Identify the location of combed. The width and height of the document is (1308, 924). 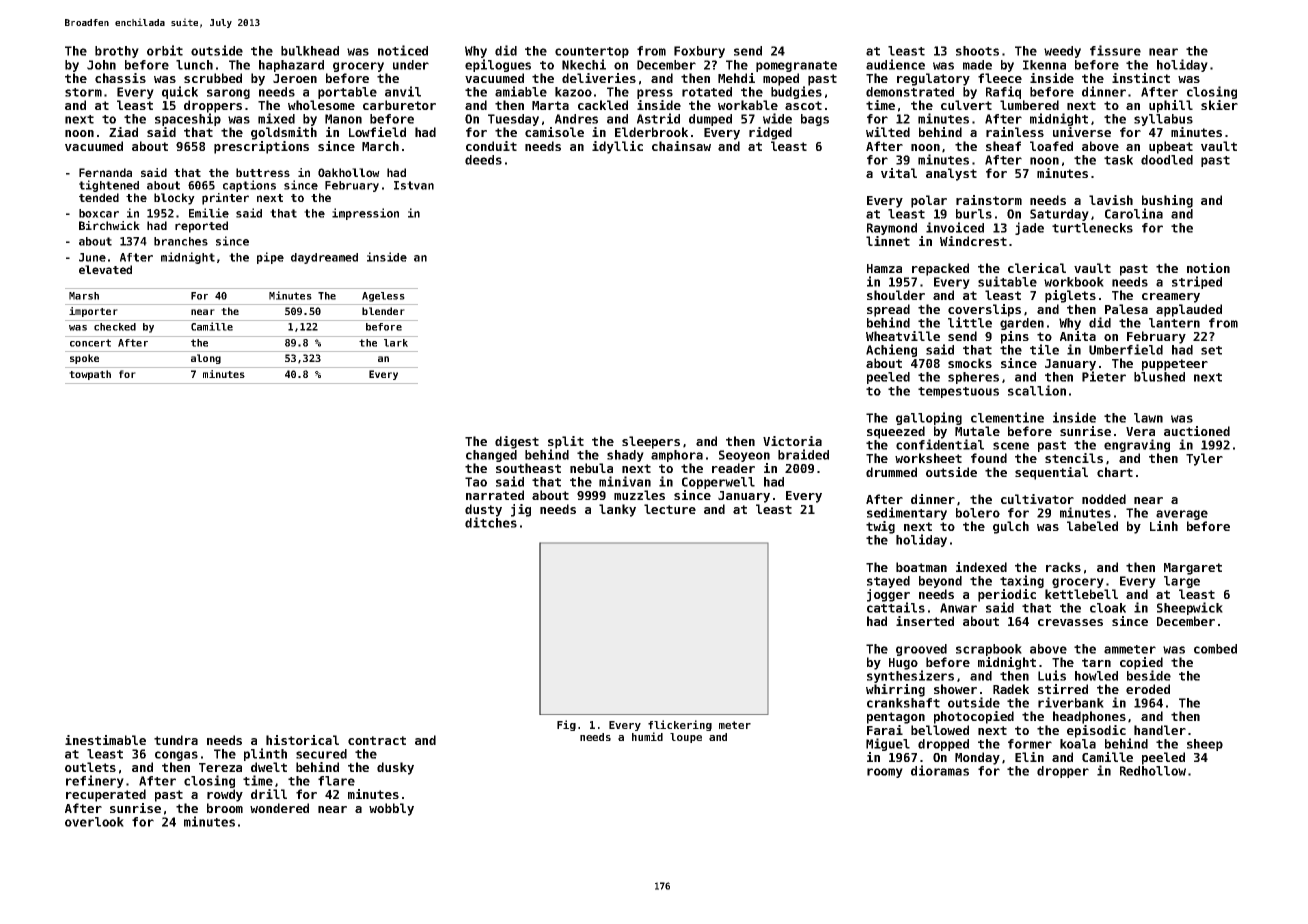
(1215, 649).
